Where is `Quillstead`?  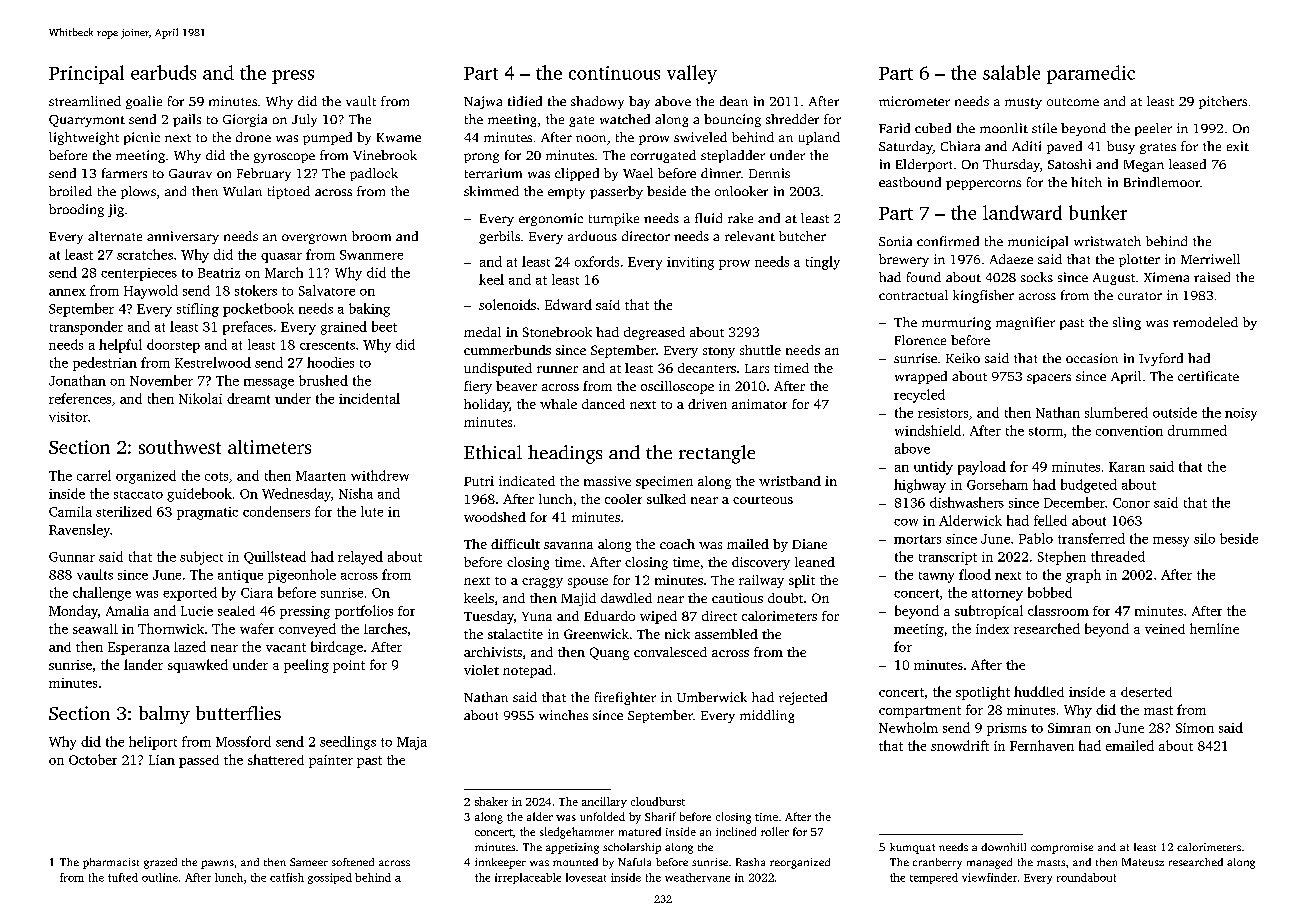
Quillstead is located at coordinates (275, 557).
